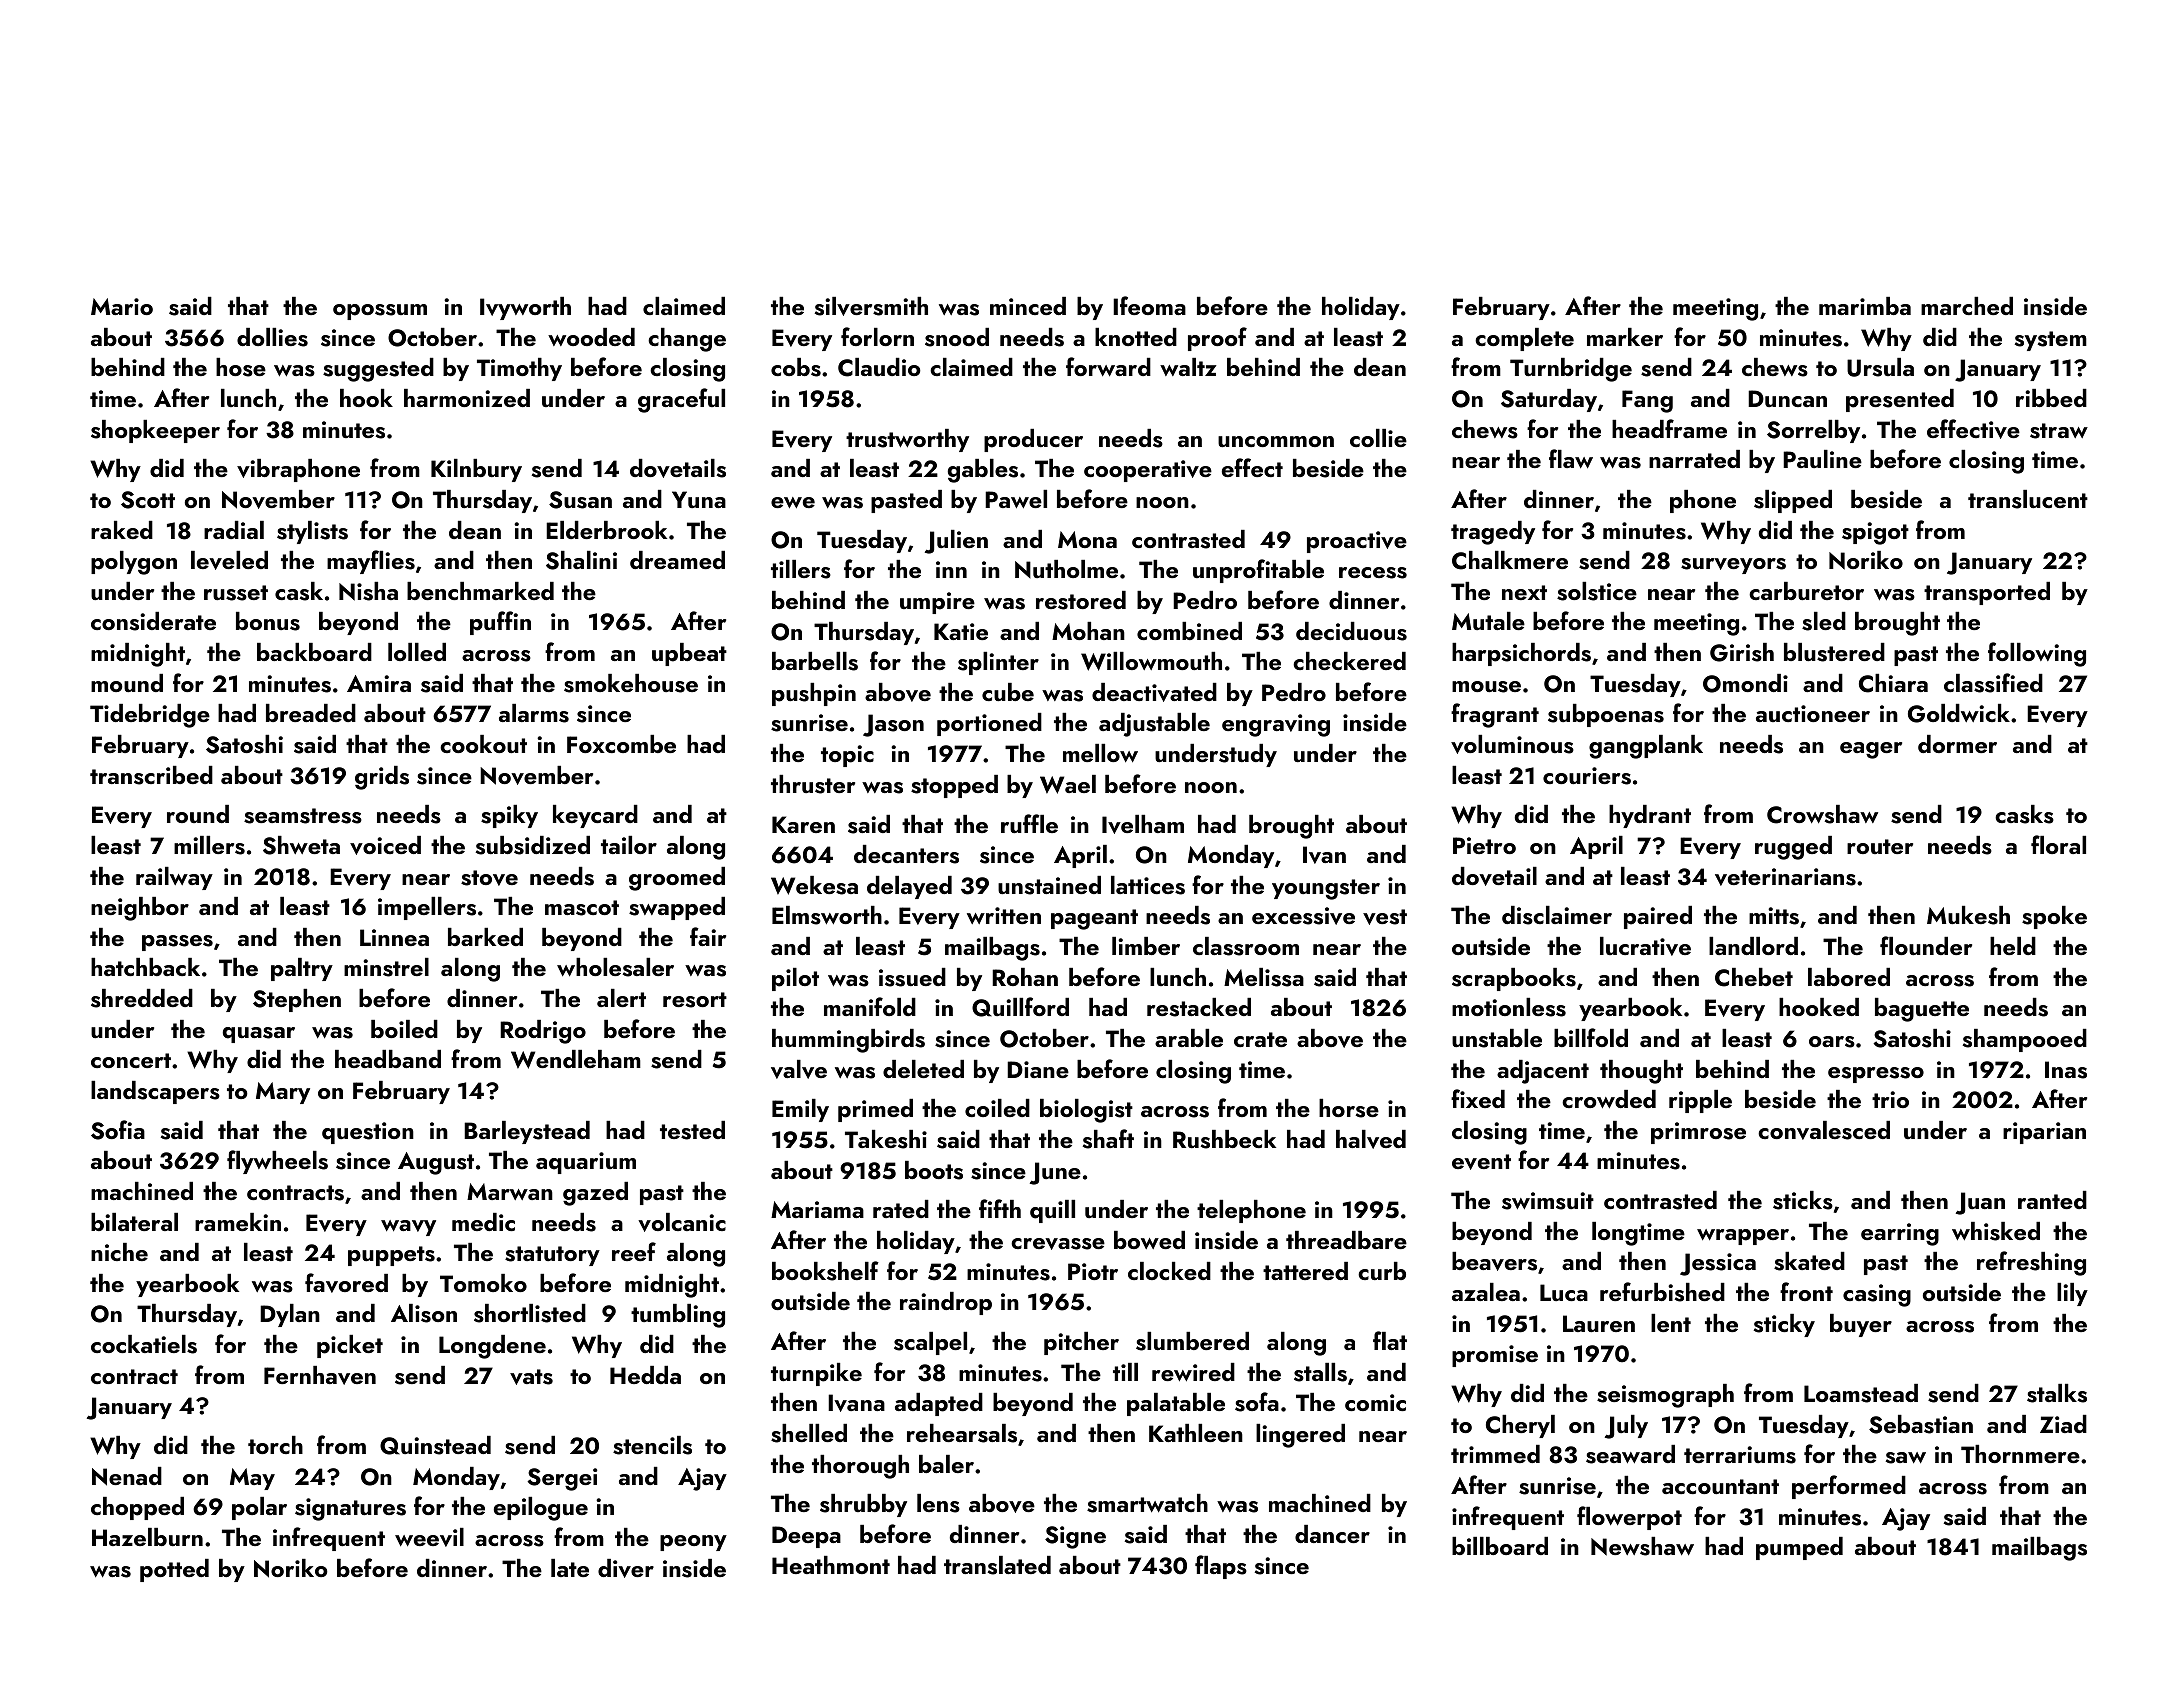  I want to click on flaps, so click(1221, 1567).
